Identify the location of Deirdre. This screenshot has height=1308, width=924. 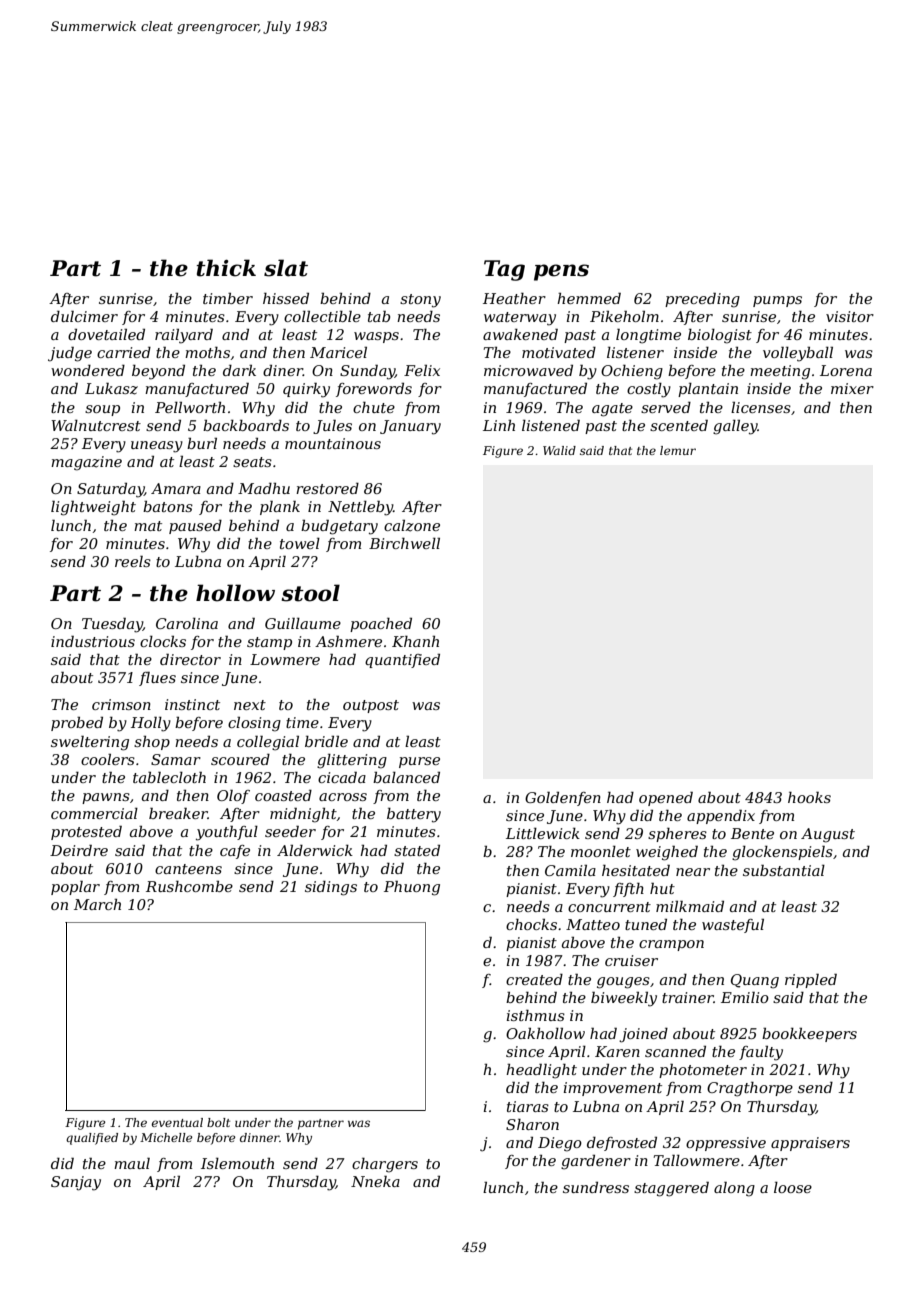
(79, 850).
